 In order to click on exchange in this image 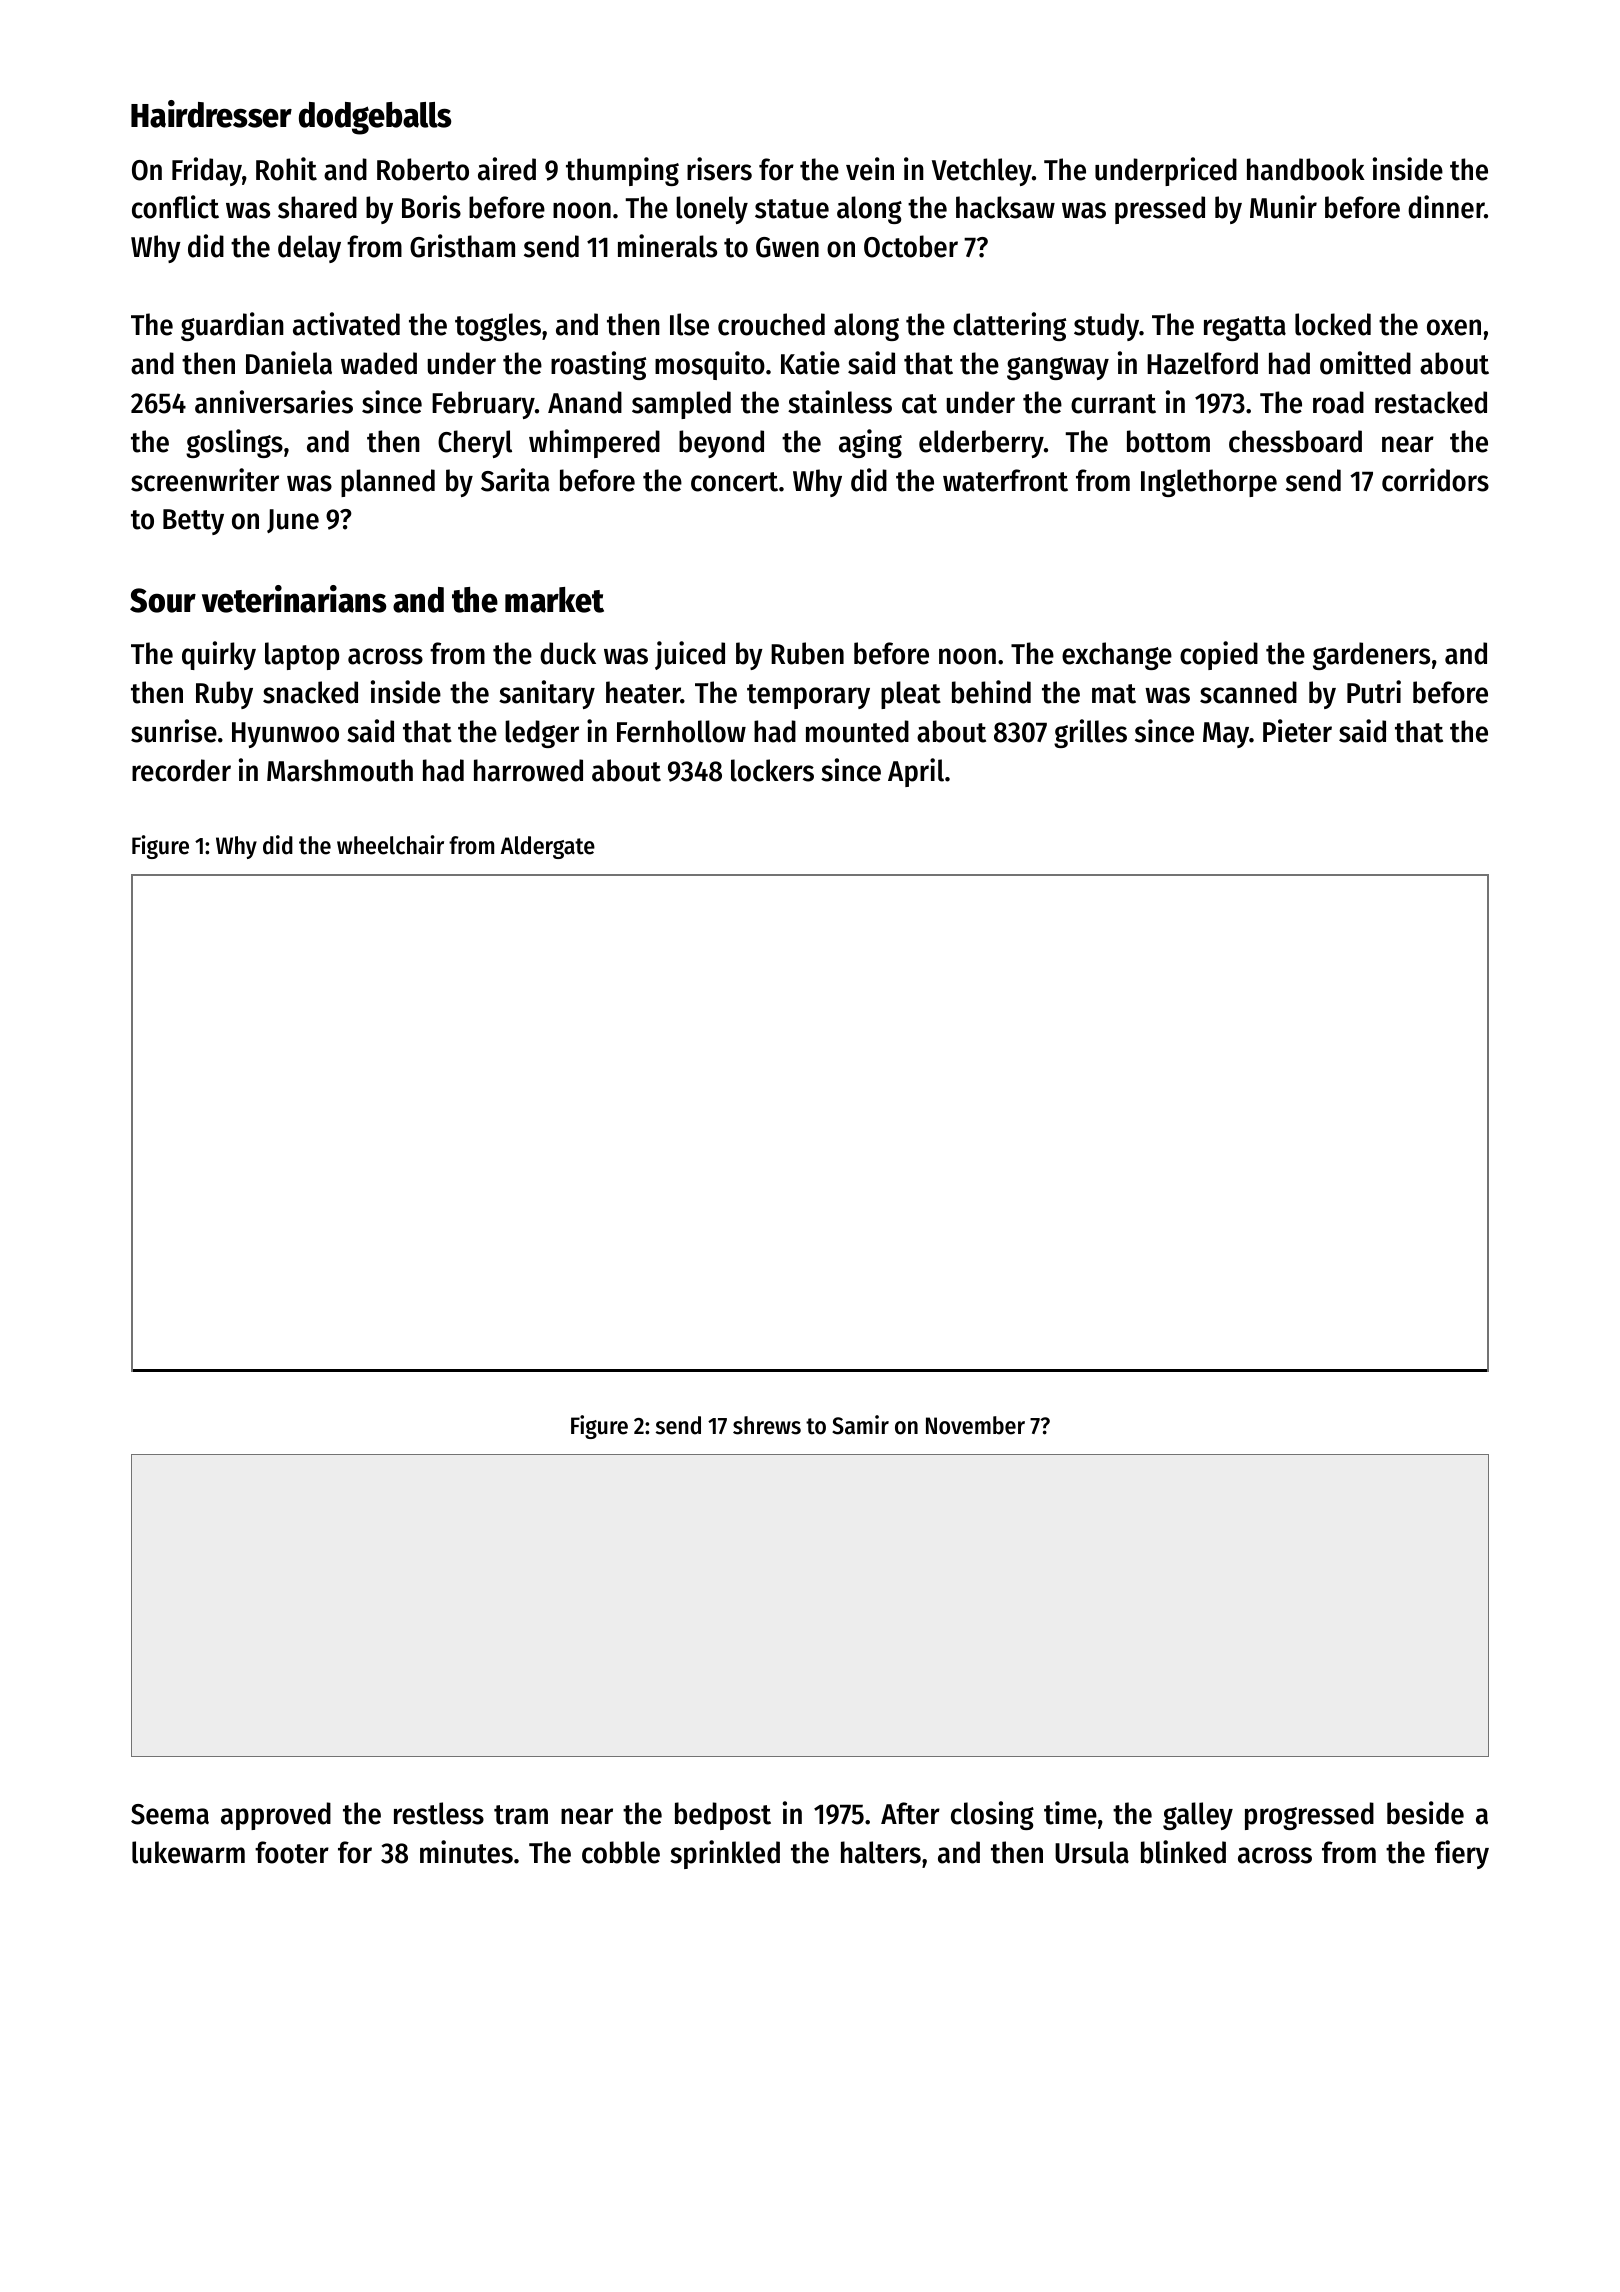, I will do `click(1117, 656)`.
